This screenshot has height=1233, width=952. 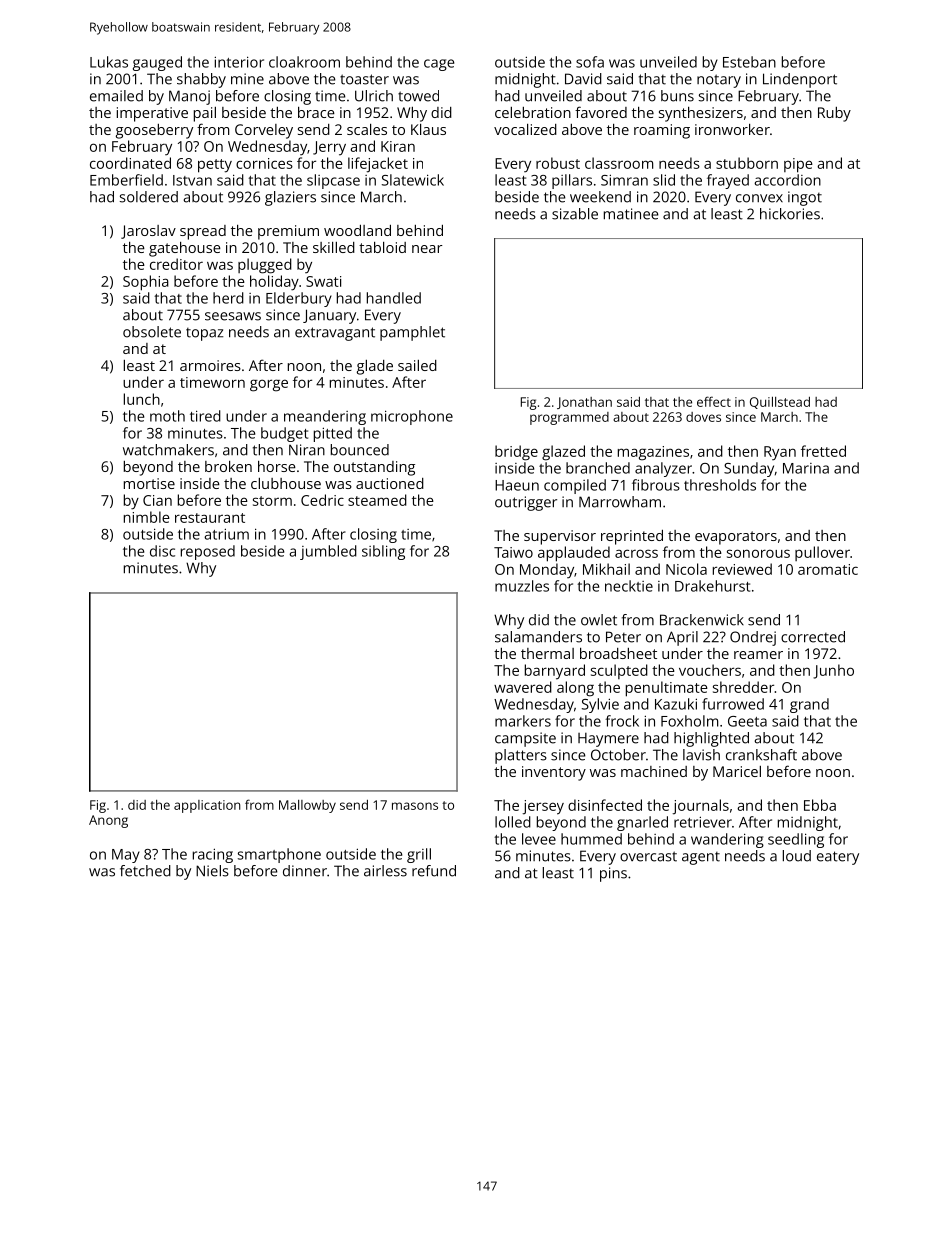 I want to click on reposed, so click(x=208, y=552).
